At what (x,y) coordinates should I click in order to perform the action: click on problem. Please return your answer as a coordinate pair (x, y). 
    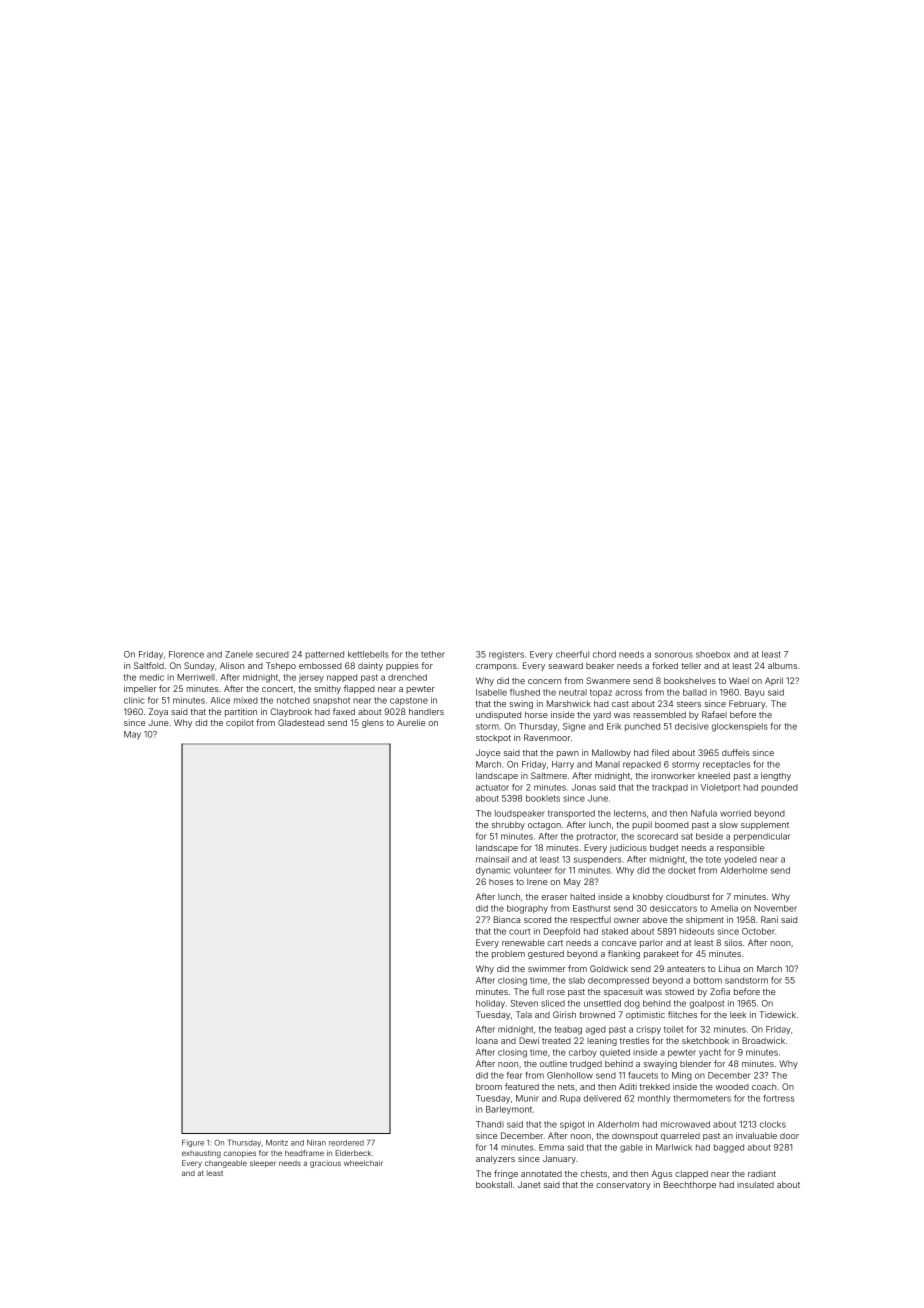
    Looking at the image, I should click on (508, 955).
